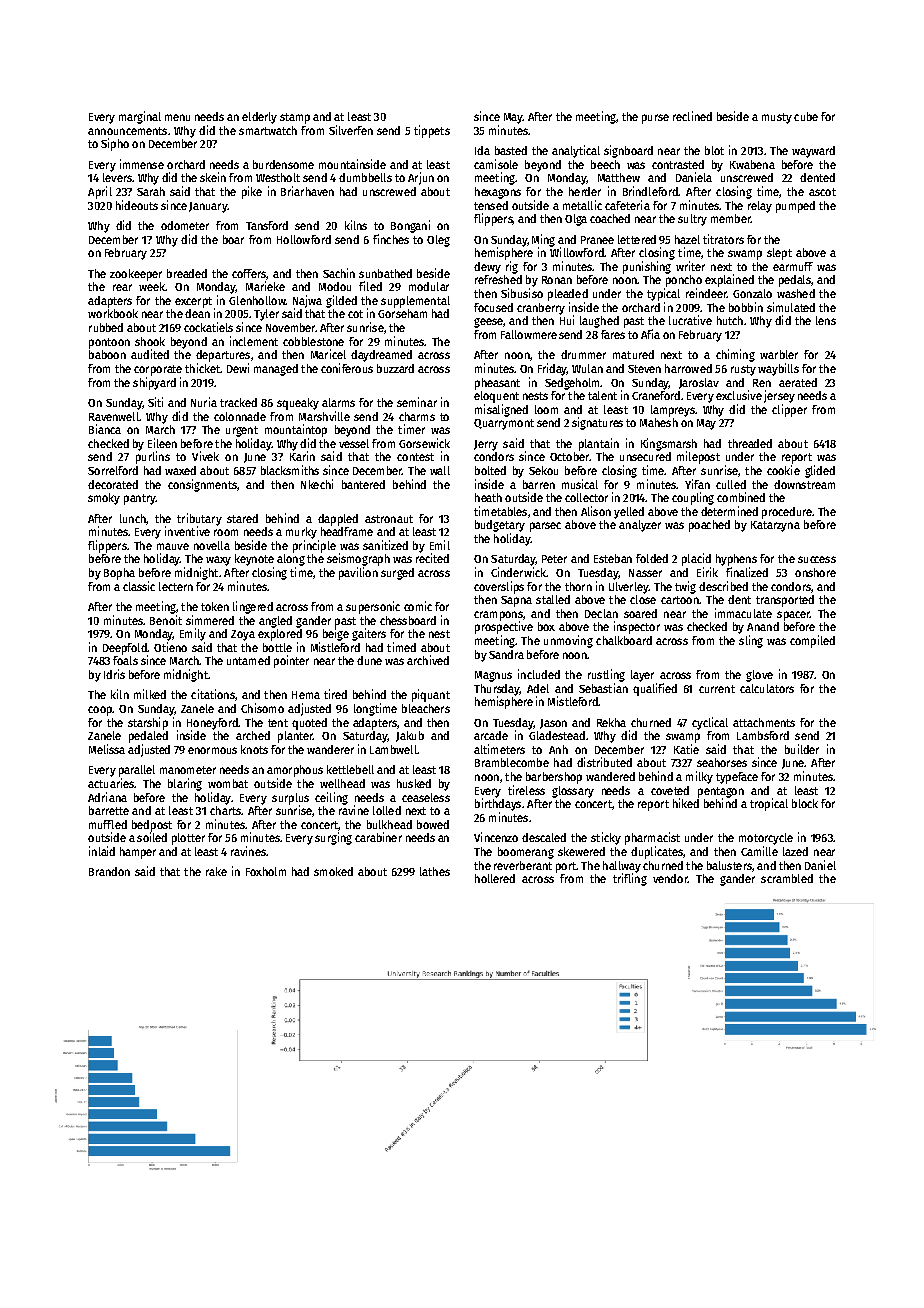  Describe the element at coordinates (202, 485) in the screenshot. I see `consignments` at that location.
